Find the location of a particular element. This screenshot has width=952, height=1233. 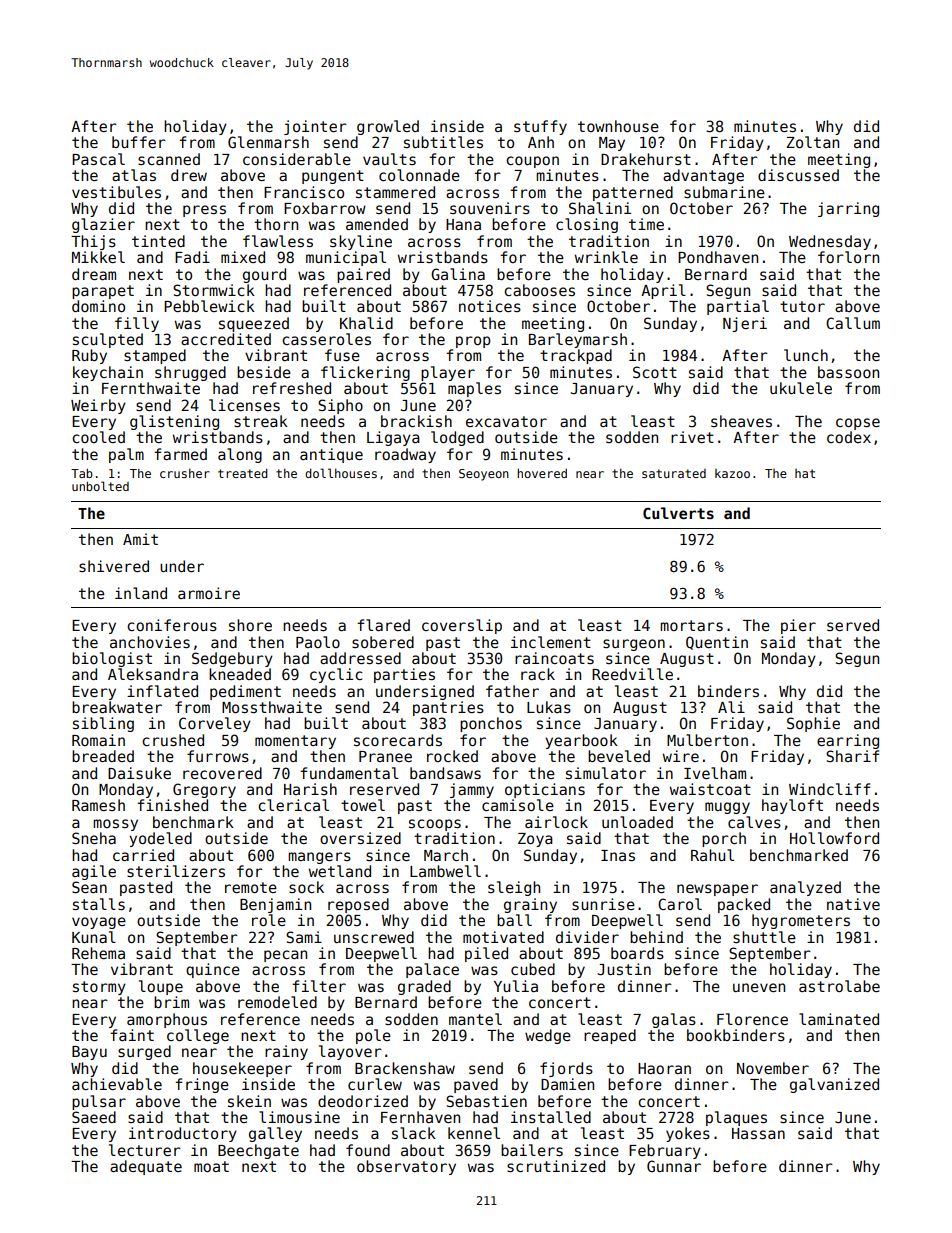

Hassan is located at coordinates (758, 1133).
